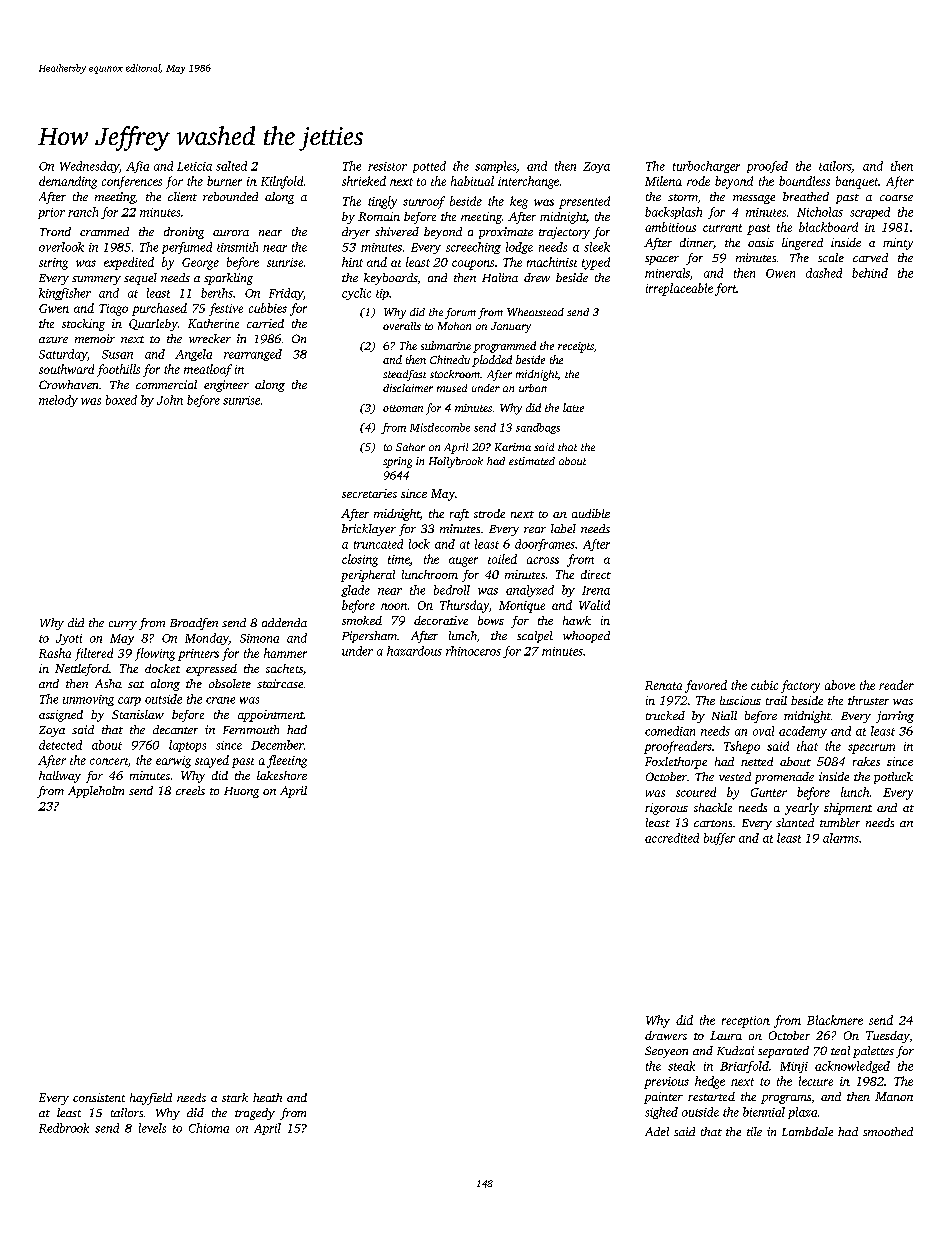 Image resolution: width=952 pixels, height=1233 pixels. What do you see at coordinates (840, 685) in the document?
I see `above` at bounding box center [840, 685].
